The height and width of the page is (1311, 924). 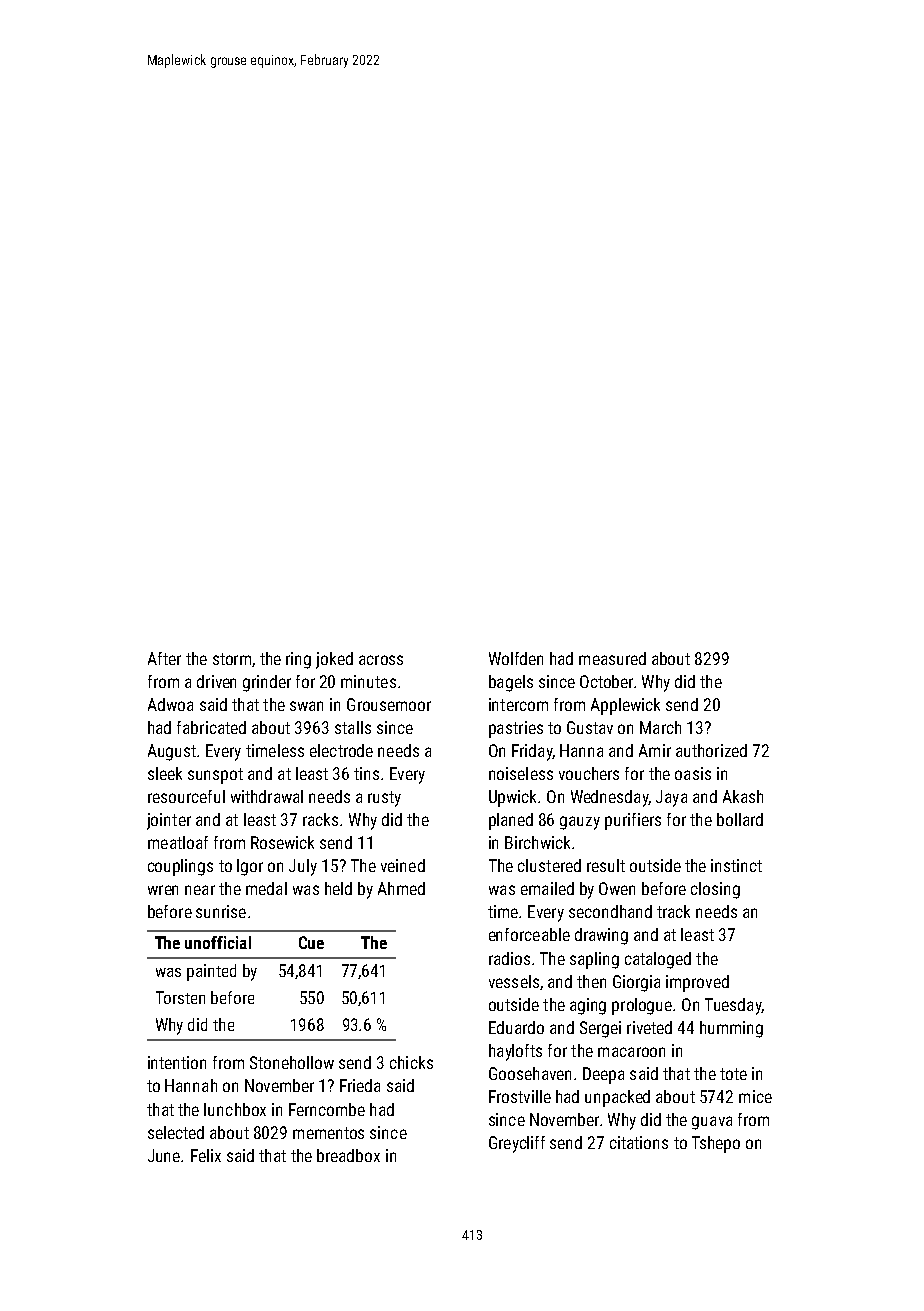 What do you see at coordinates (516, 1027) in the page?
I see `Eduardo` at bounding box center [516, 1027].
